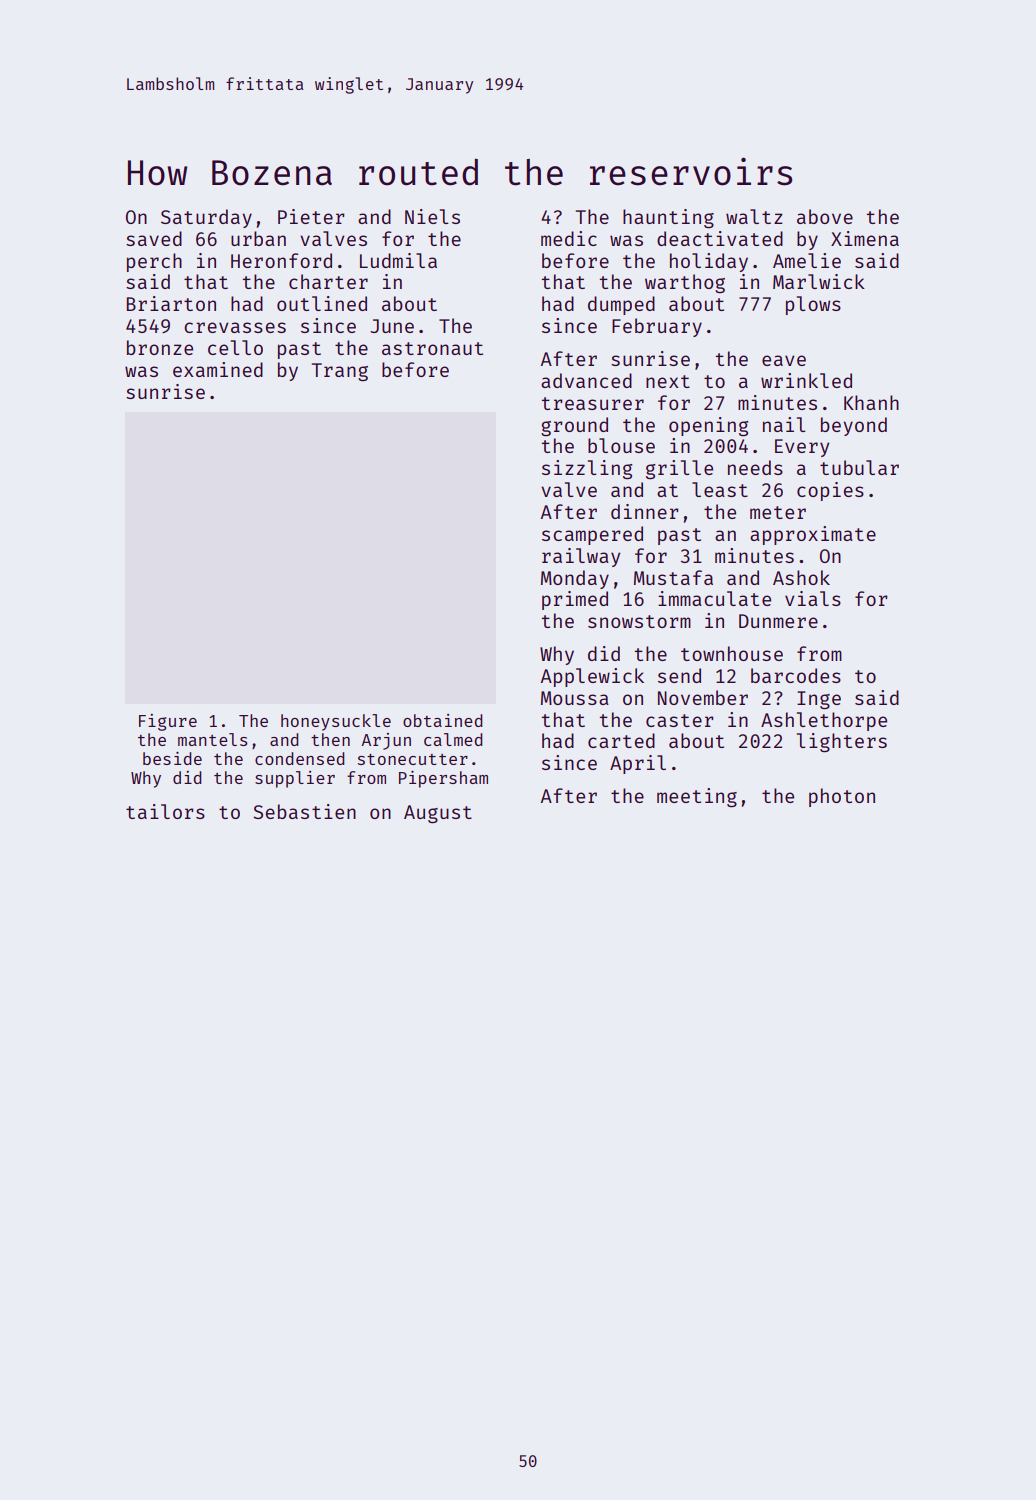  What do you see at coordinates (154, 238) in the screenshot?
I see `saved` at bounding box center [154, 238].
